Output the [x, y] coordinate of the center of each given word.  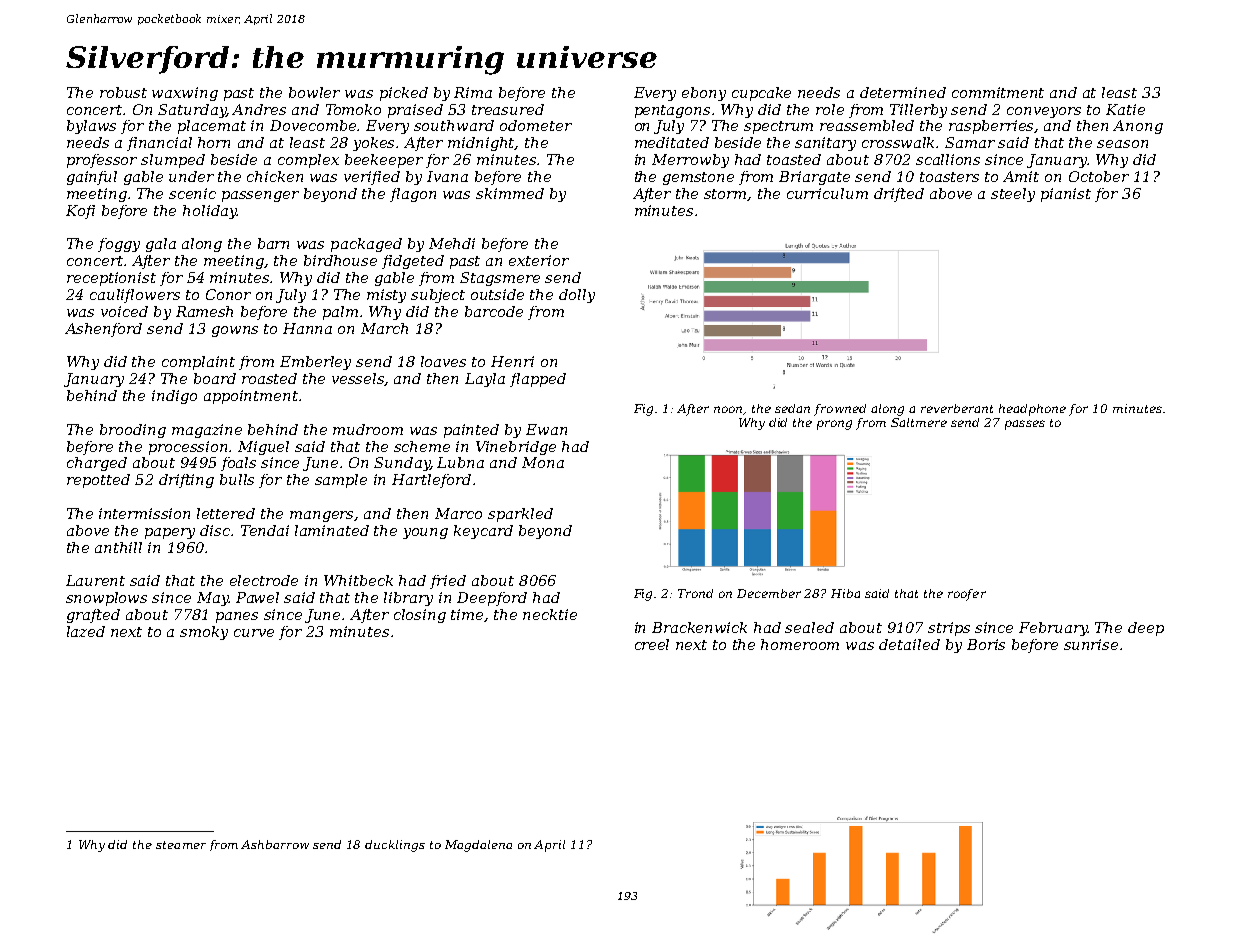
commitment [998, 92]
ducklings [395, 846]
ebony [704, 94]
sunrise [1091, 644]
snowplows [106, 599]
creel [652, 644]
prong [834, 425]
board [215, 378]
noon [728, 409]
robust [123, 92]
